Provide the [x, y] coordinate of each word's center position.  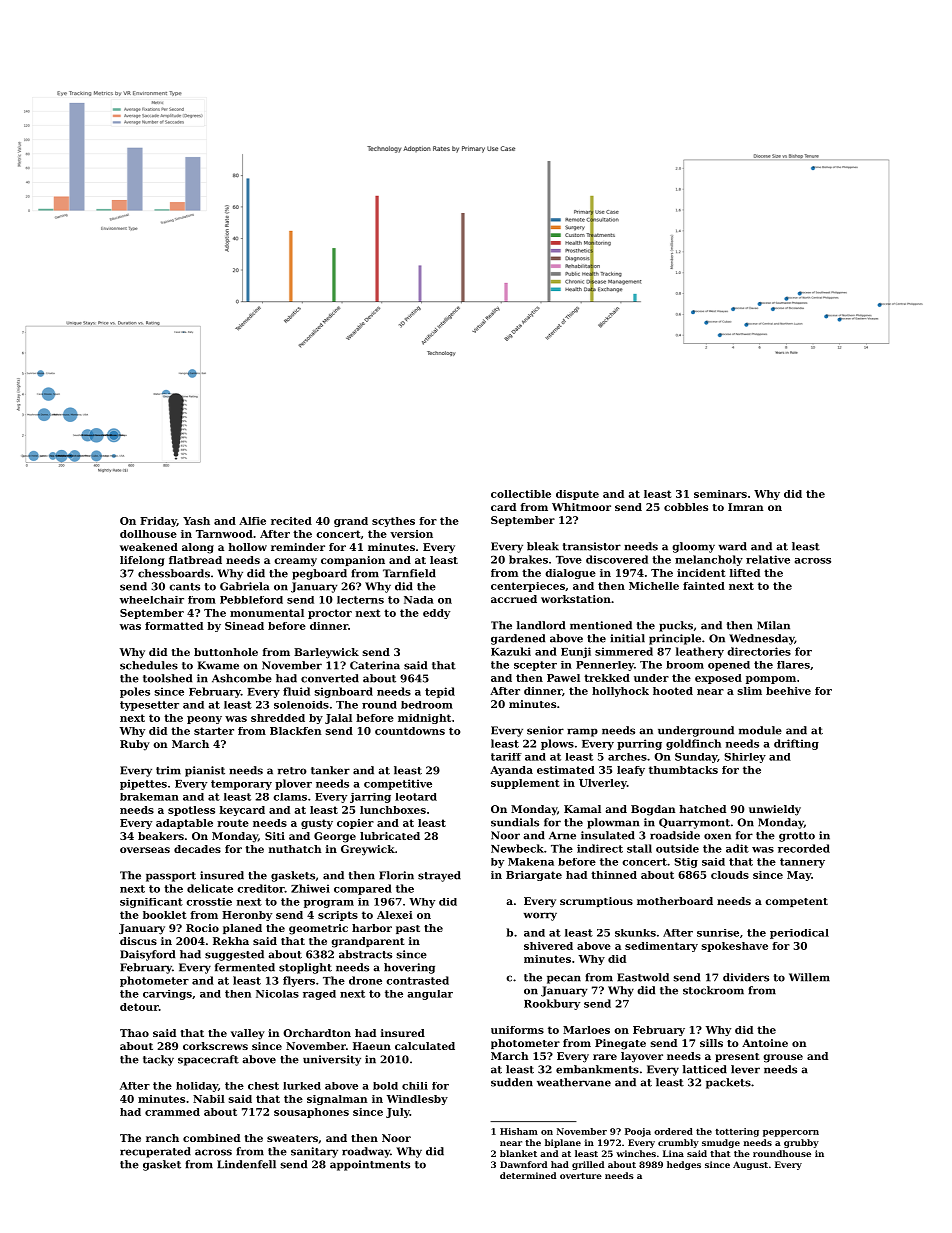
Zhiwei [310, 888]
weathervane [574, 1082]
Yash [196, 521]
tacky [158, 1060]
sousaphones [311, 1113]
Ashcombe [242, 678]
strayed [439, 876]
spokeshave [735, 947]
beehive [788, 691]
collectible [521, 494]
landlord [541, 625]
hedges [684, 1165]
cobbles [686, 507]
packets [728, 1083]
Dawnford [523, 1164]
